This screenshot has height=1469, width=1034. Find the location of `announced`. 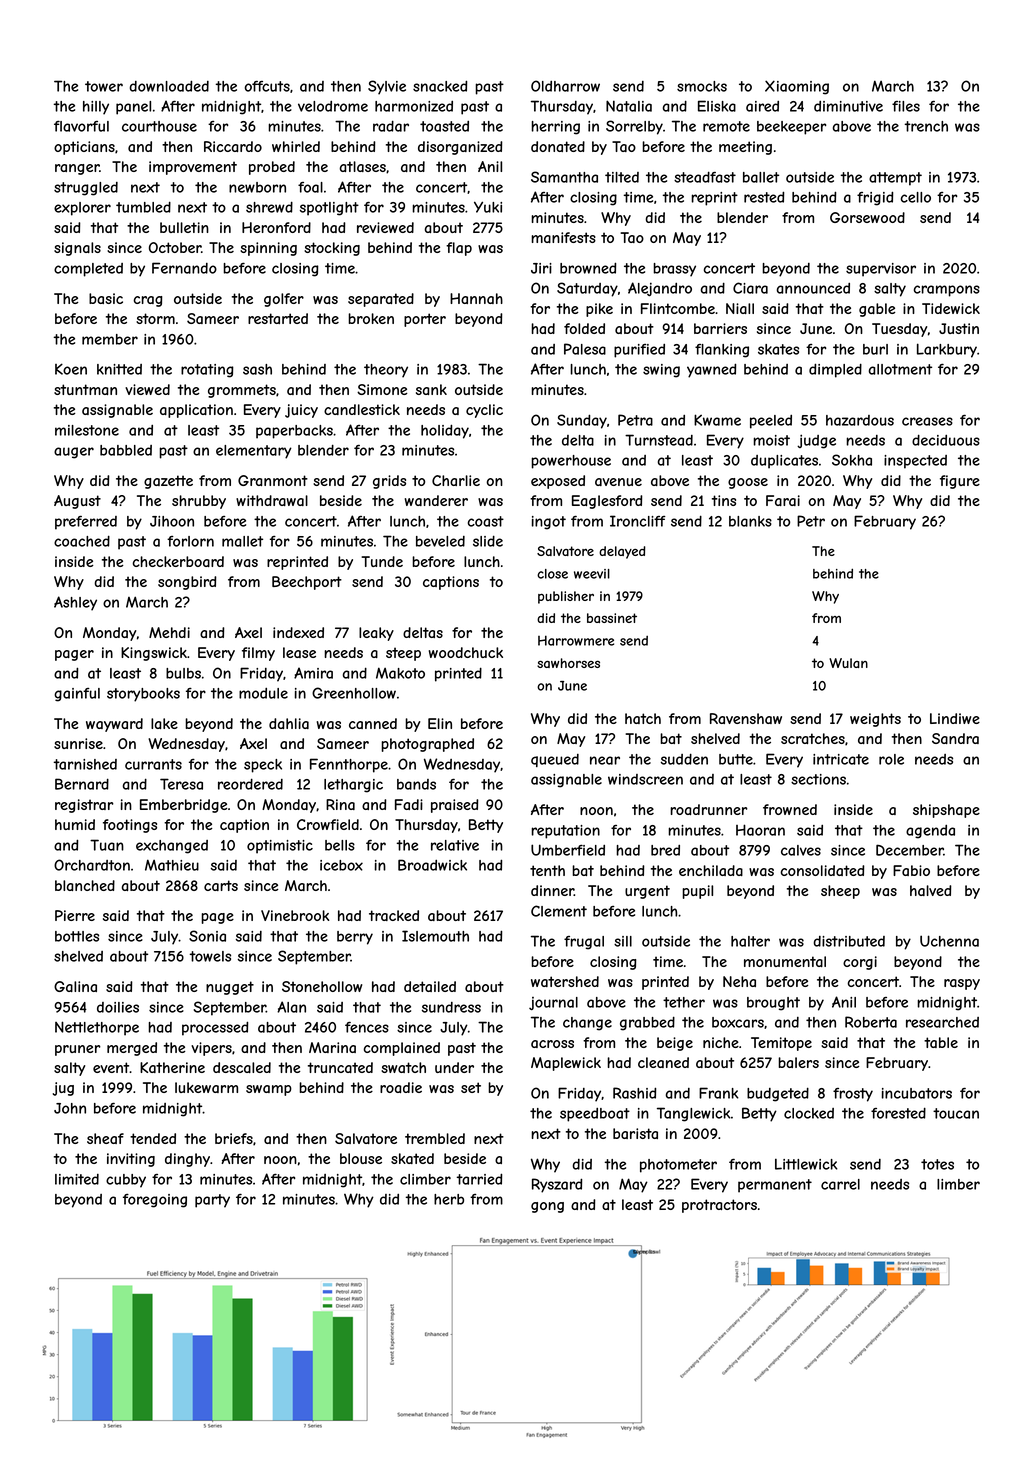

announced is located at coordinates (813, 288).
